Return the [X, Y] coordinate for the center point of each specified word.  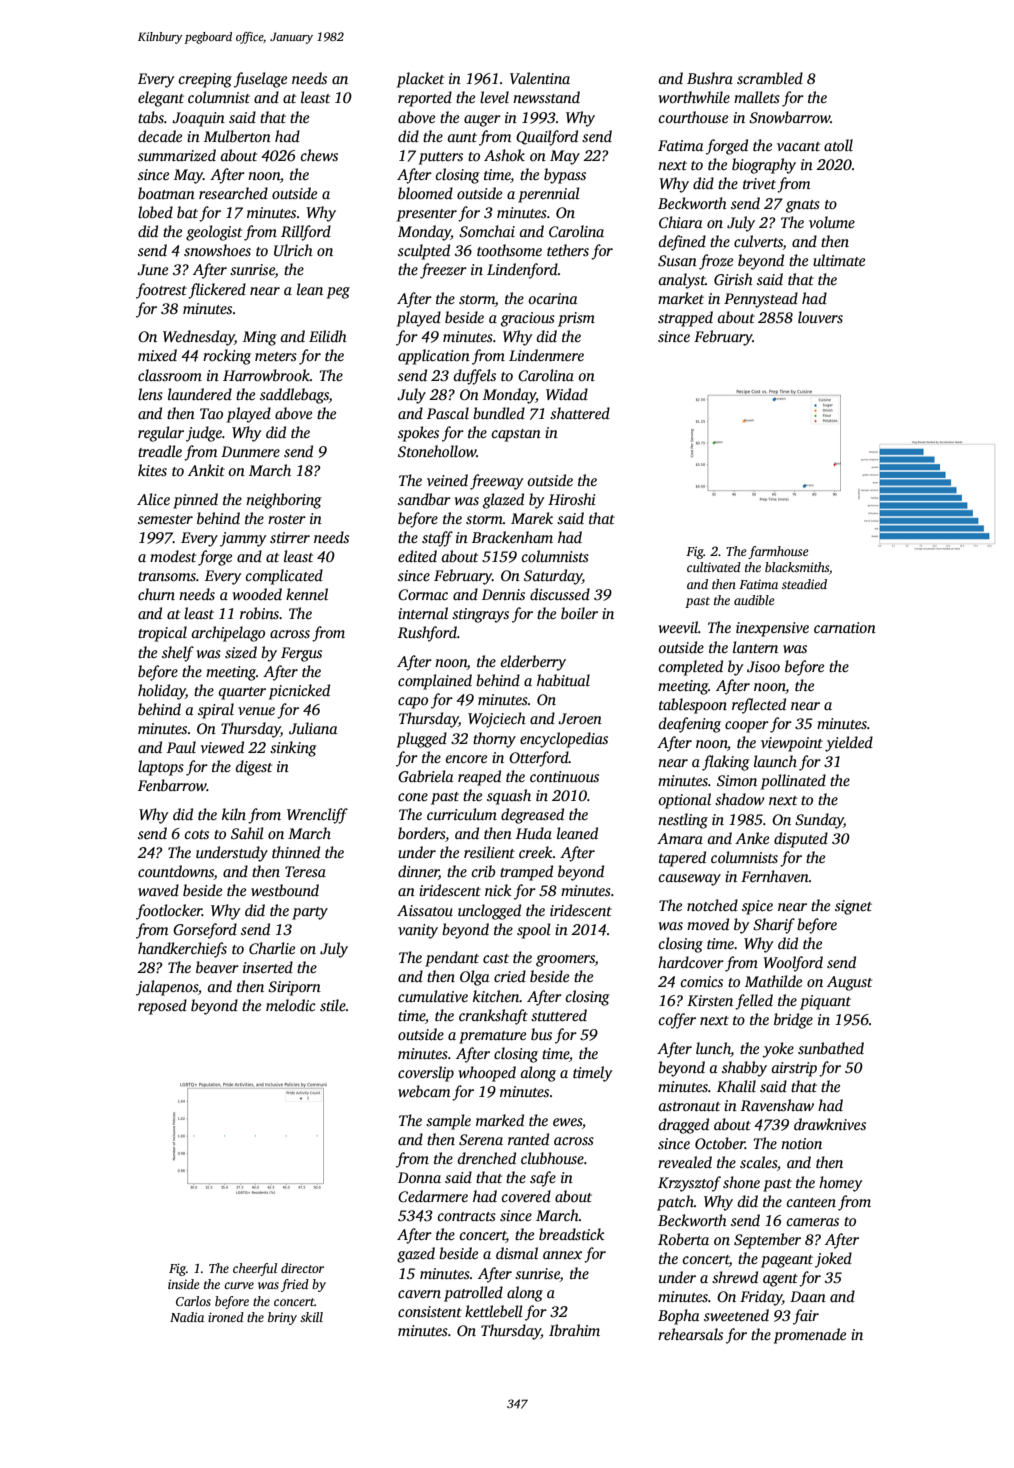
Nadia [187, 1317]
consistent [430, 1311]
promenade [810, 1336]
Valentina [540, 78]
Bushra [710, 78]
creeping [205, 80]
